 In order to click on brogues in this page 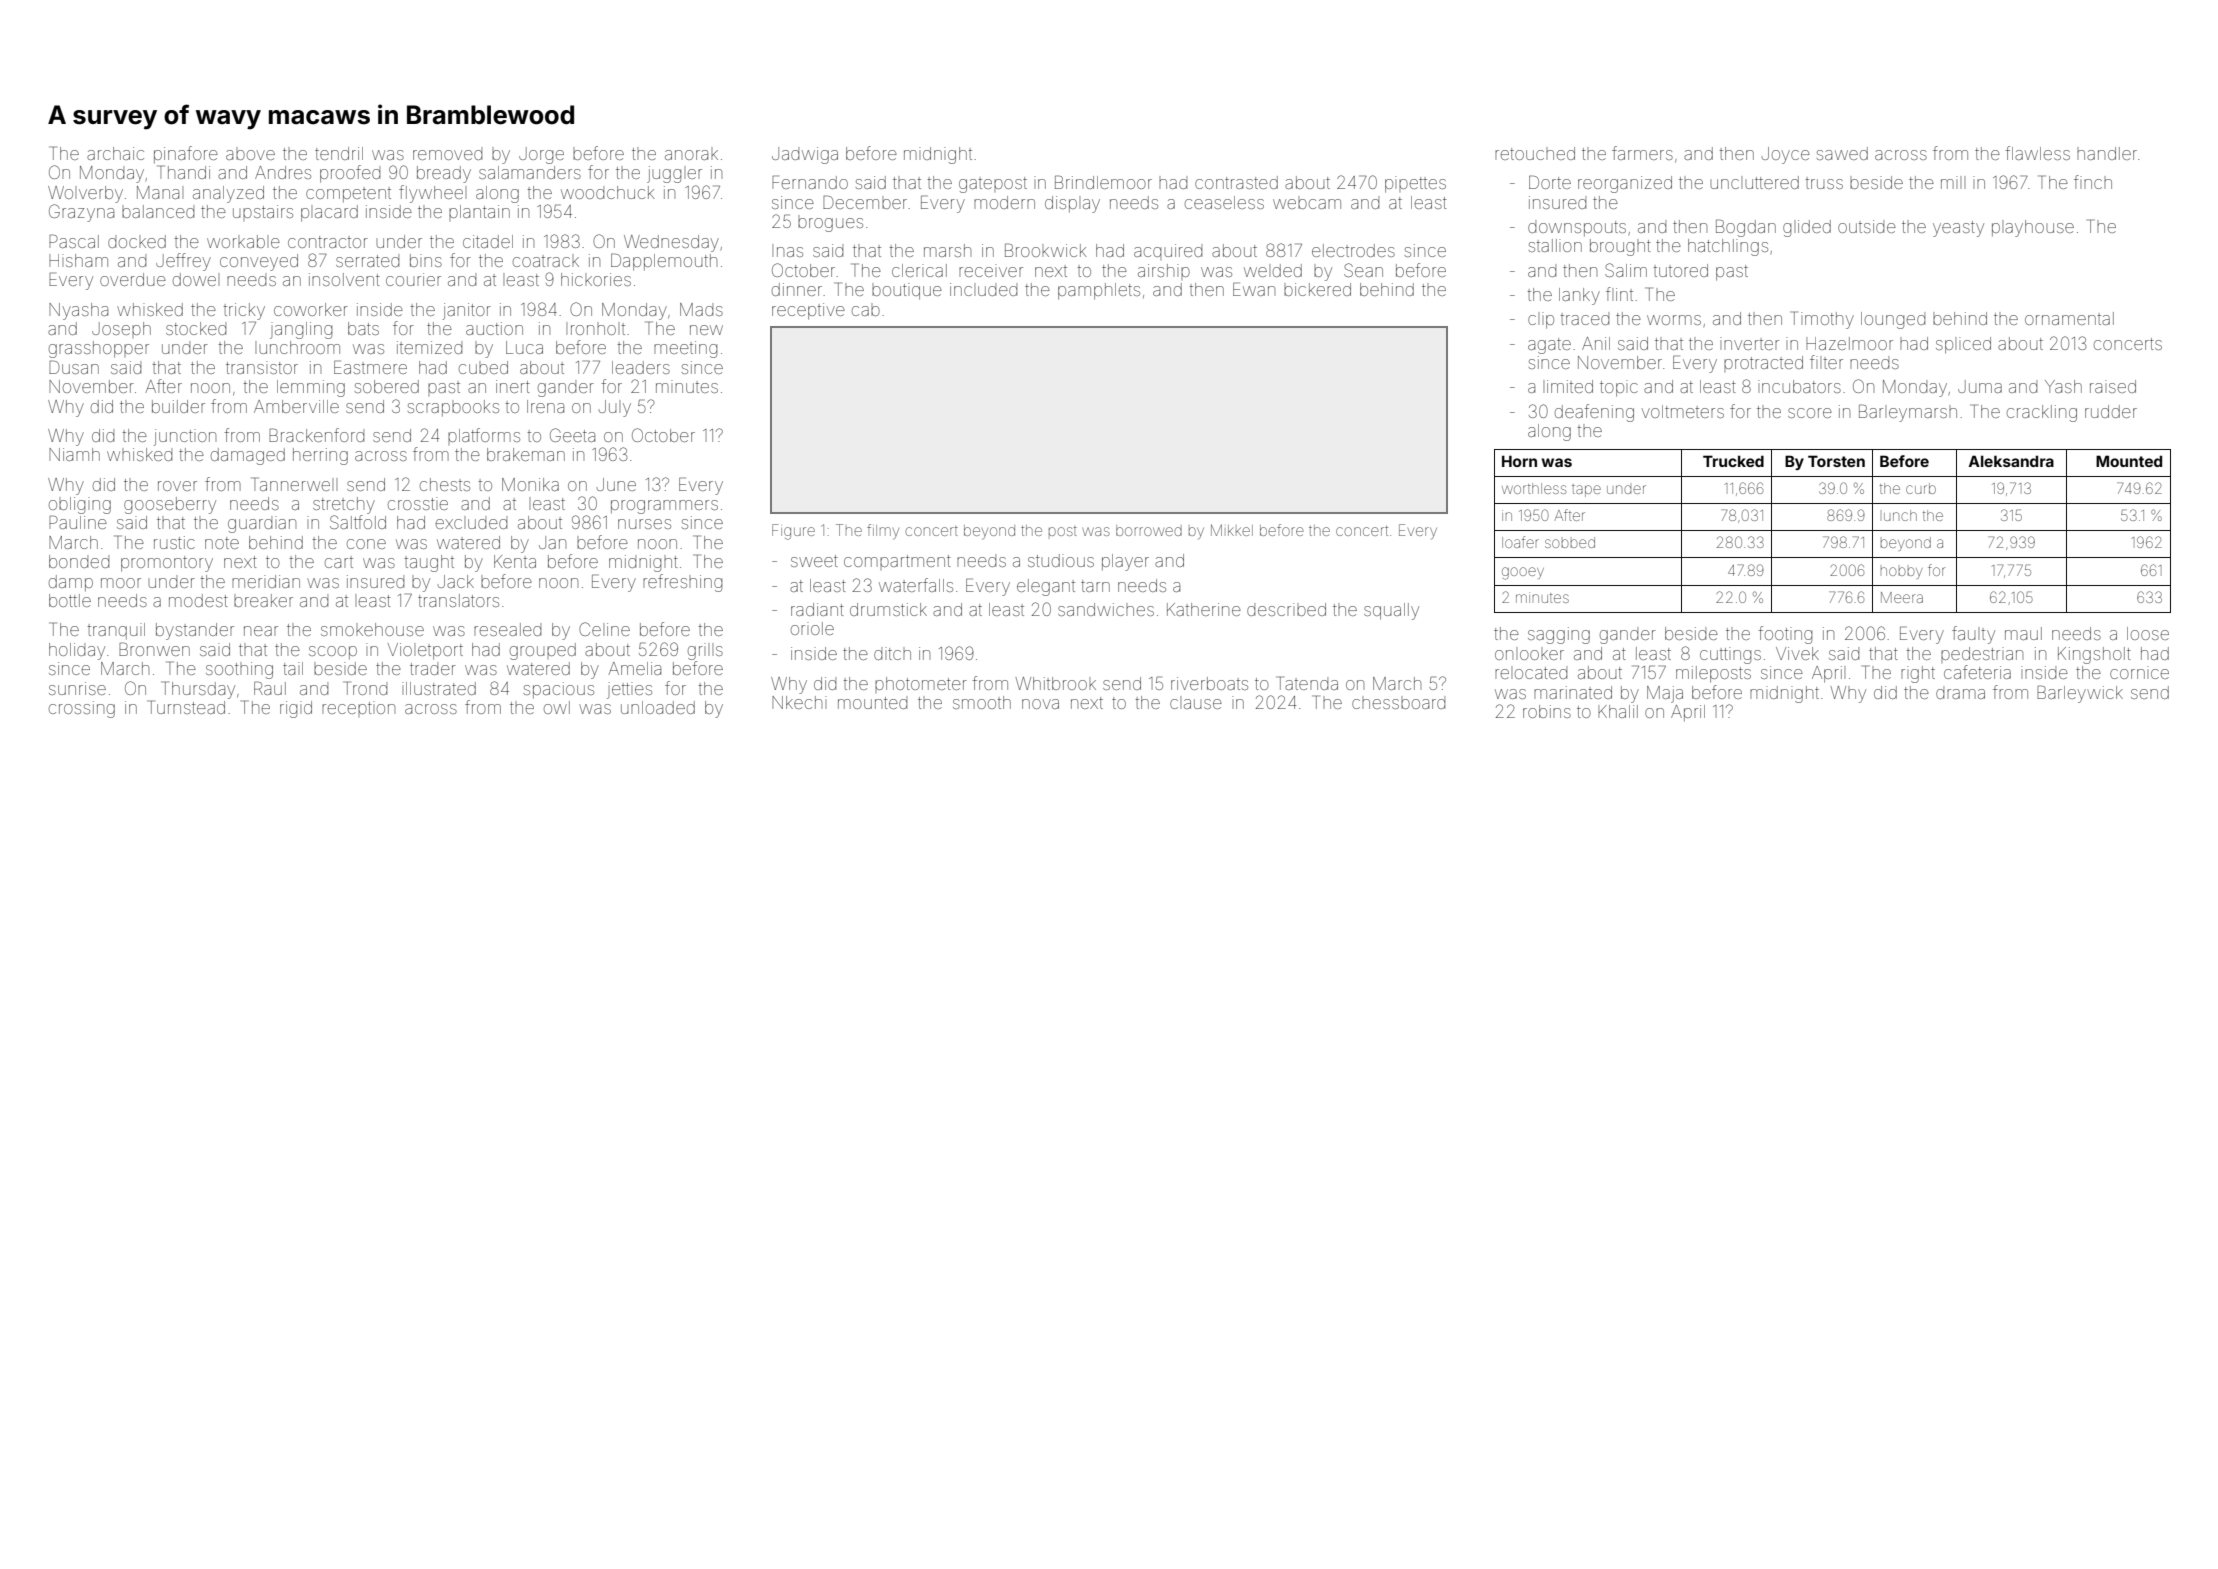, I will do `click(830, 223)`.
